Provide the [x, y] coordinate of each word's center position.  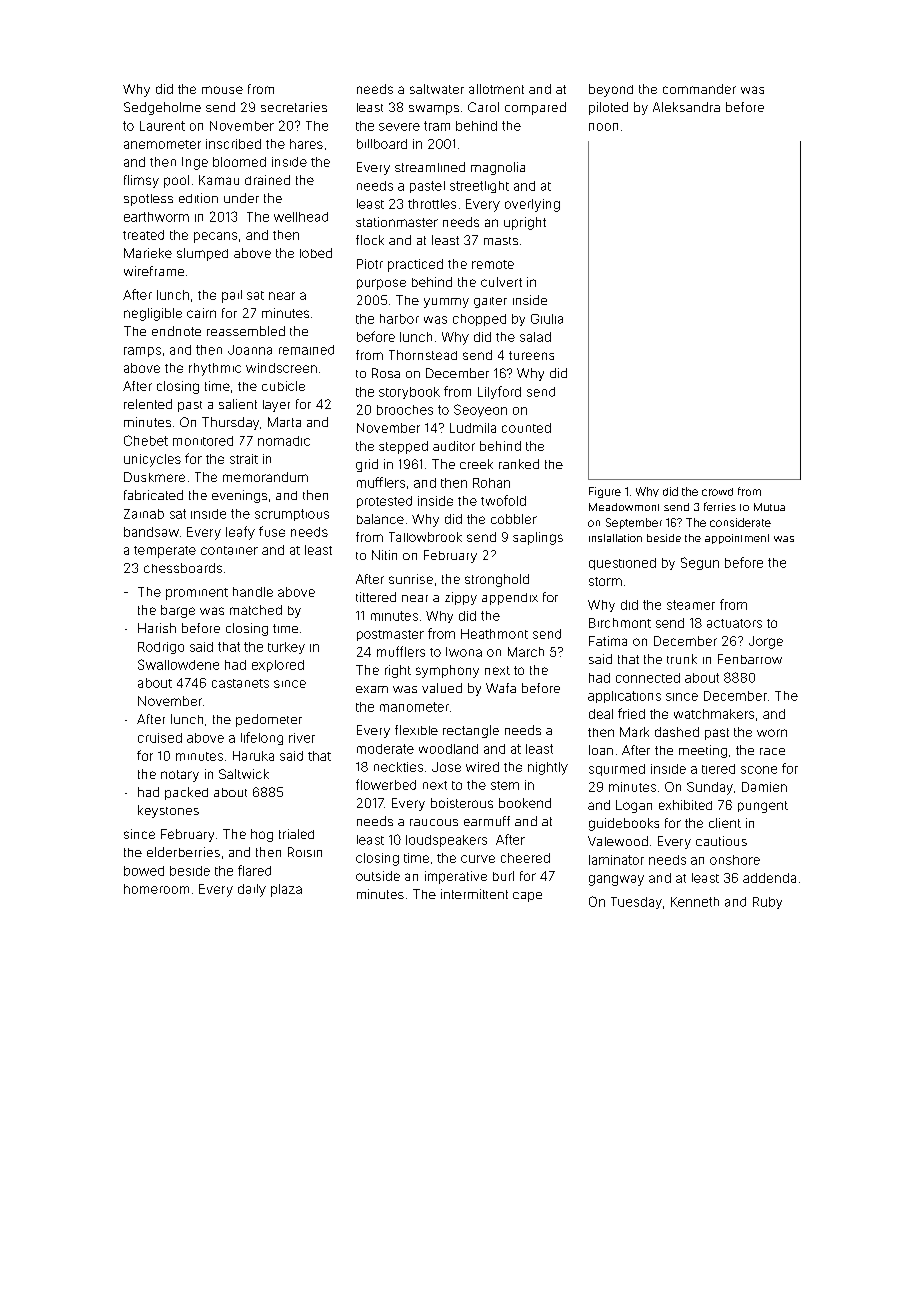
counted [526, 428]
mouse [222, 90]
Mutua [769, 507]
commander [699, 89]
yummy [446, 303]
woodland [448, 749]
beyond [611, 90]
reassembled [246, 331]
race [772, 751]
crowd [717, 492]
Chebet [146, 440]
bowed [144, 871]
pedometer [269, 720]
